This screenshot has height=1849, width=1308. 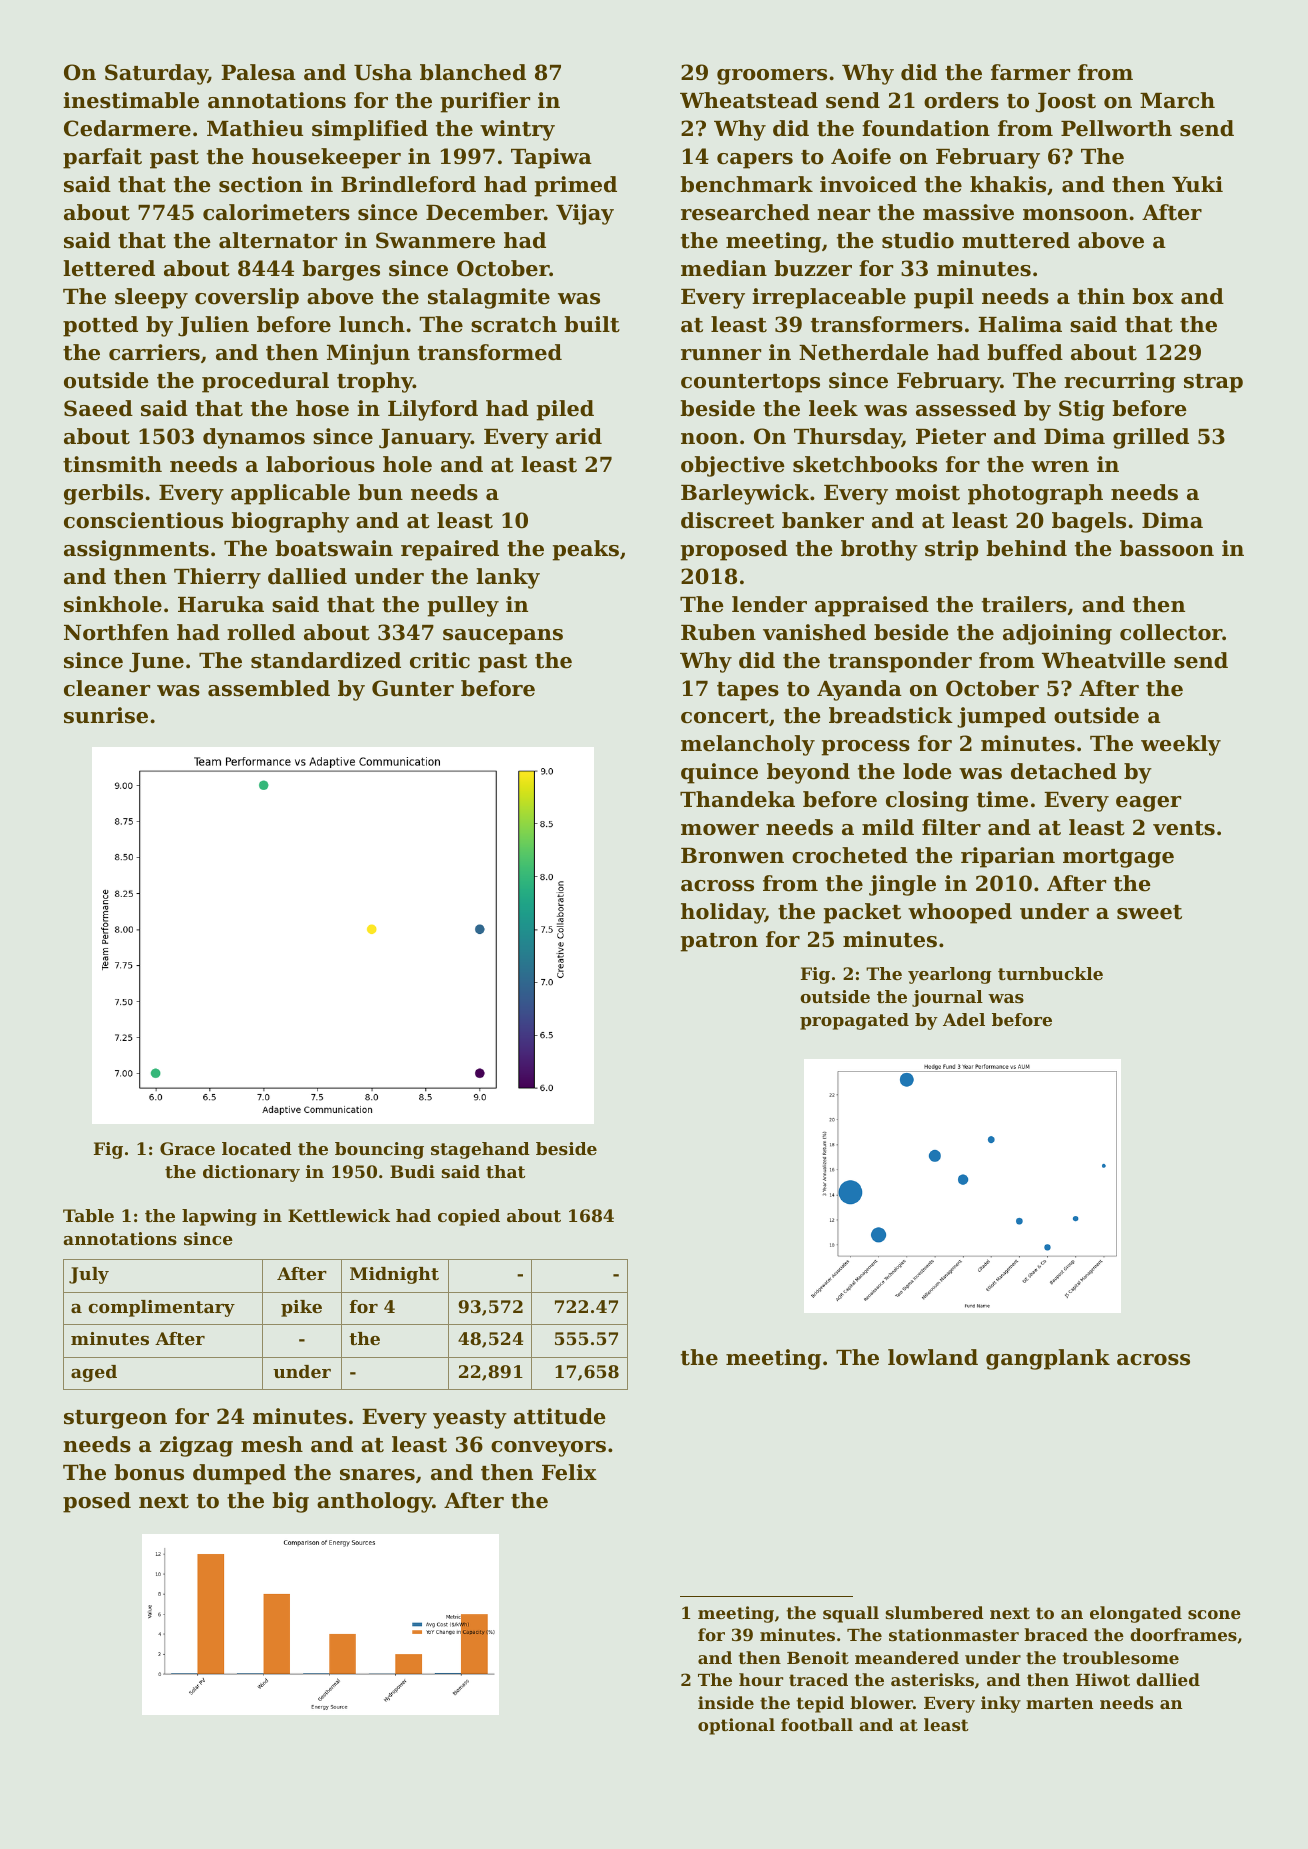 I want to click on journal, so click(x=947, y=998).
